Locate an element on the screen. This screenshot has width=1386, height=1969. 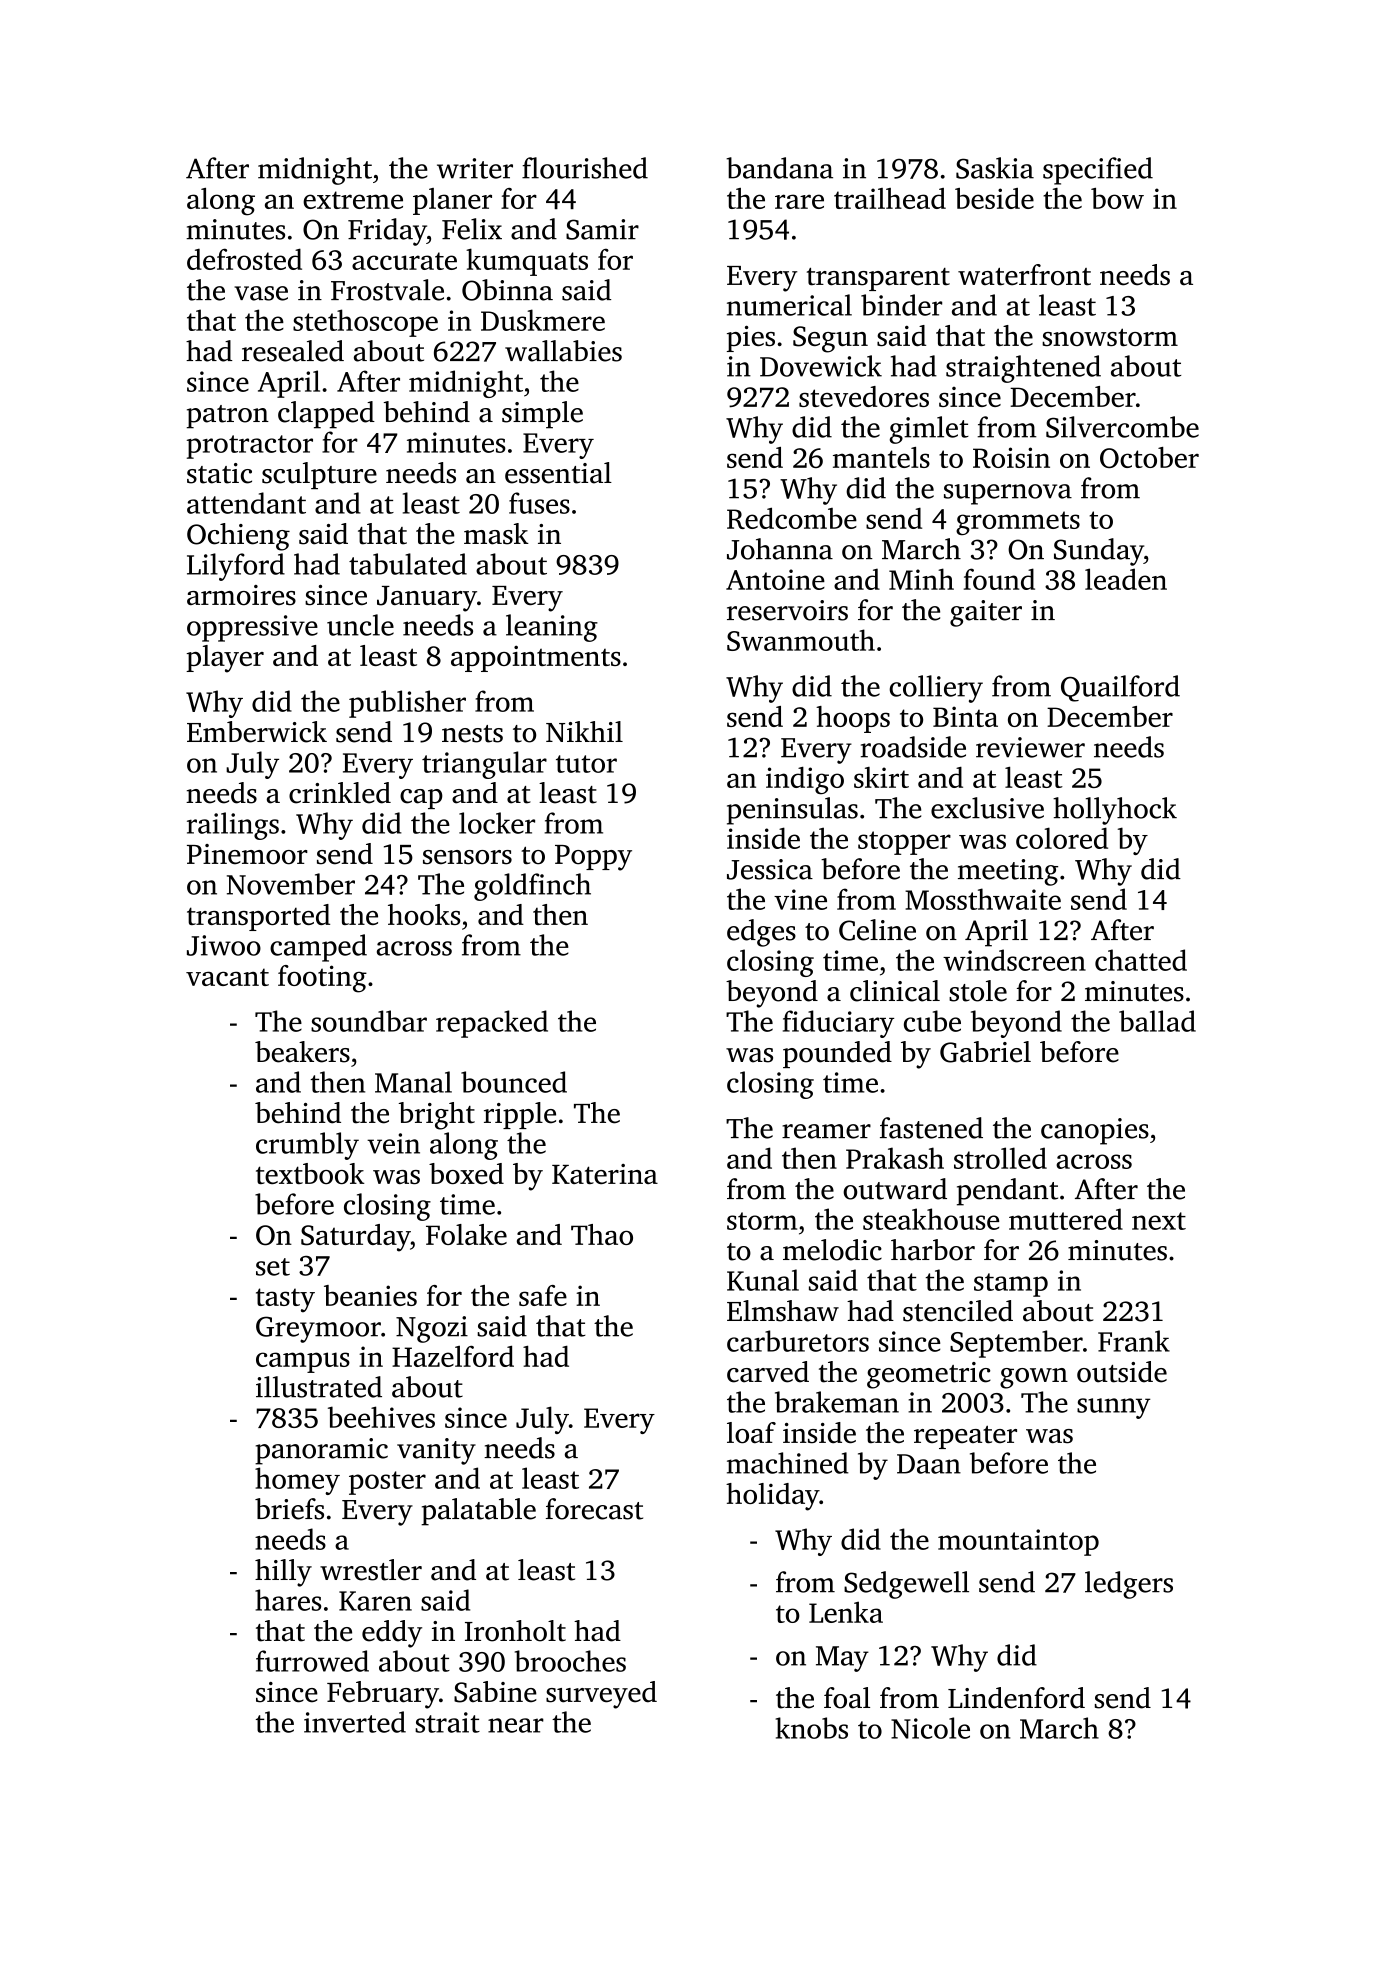
Nicole is located at coordinates (930, 1728).
